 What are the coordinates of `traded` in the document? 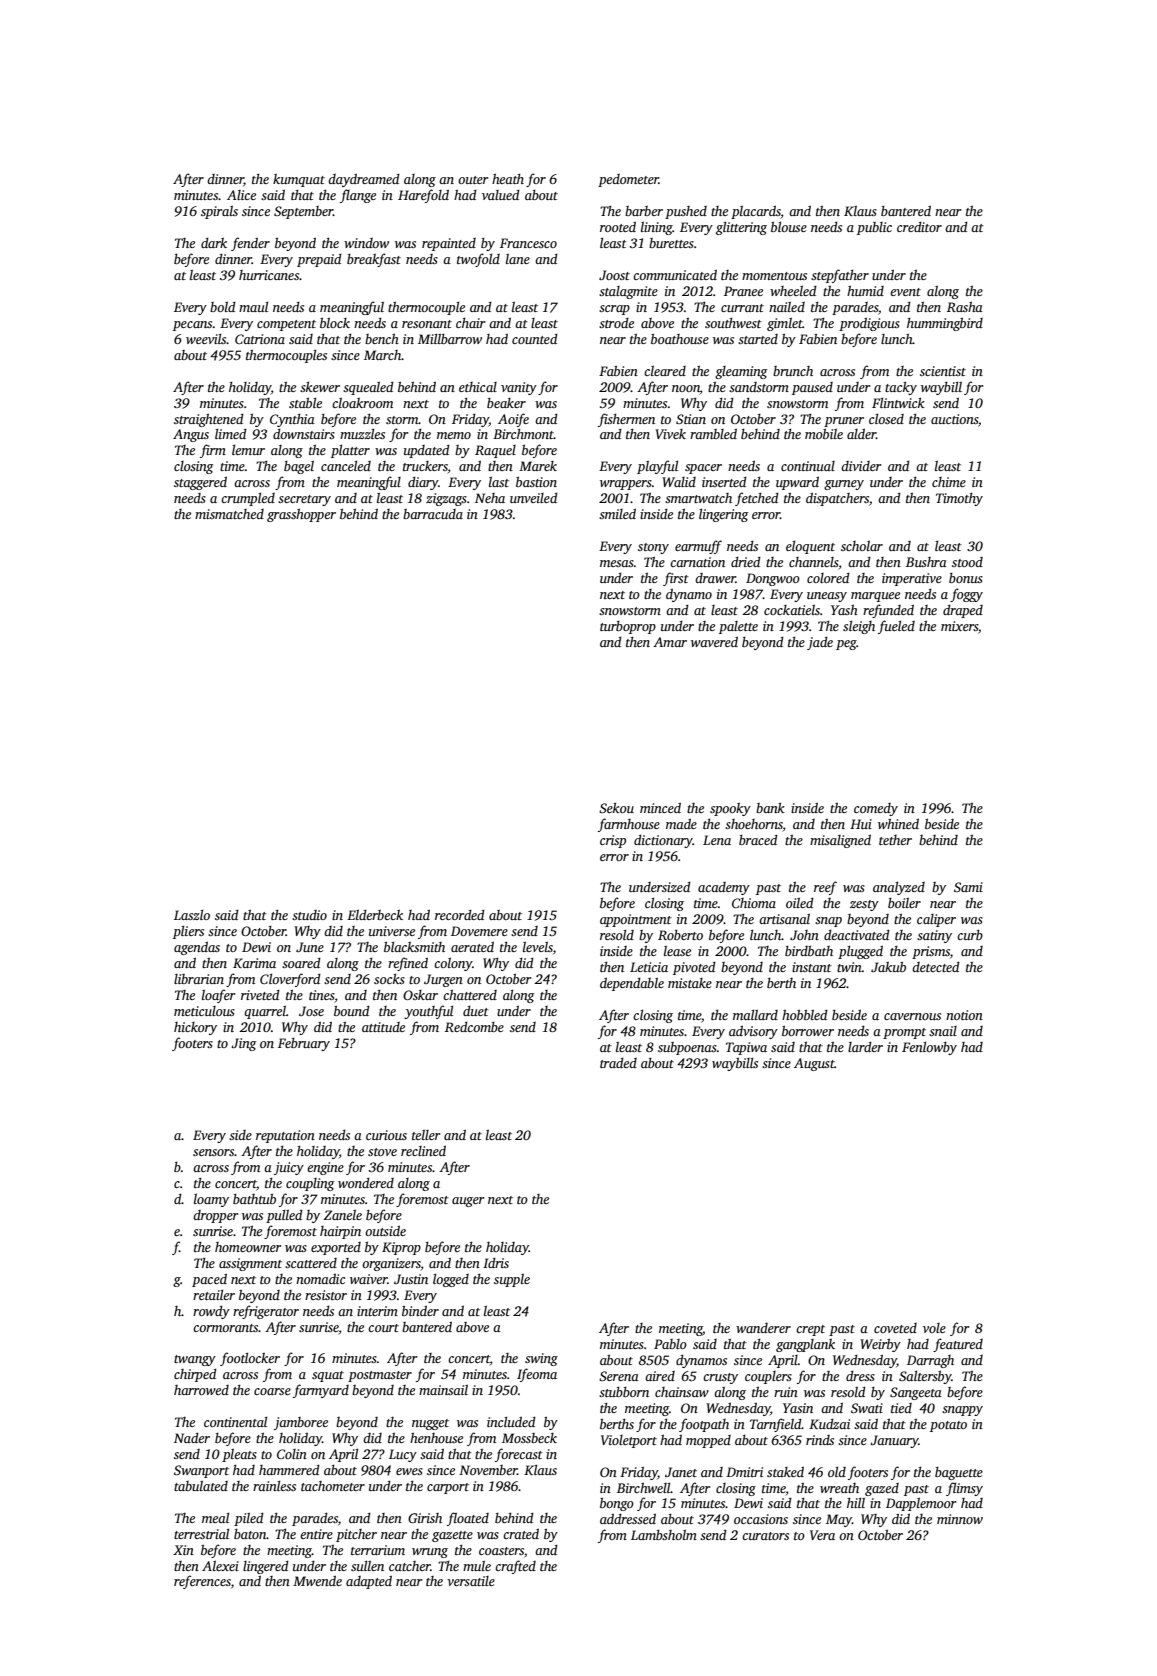 It's located at (618, 1063).
